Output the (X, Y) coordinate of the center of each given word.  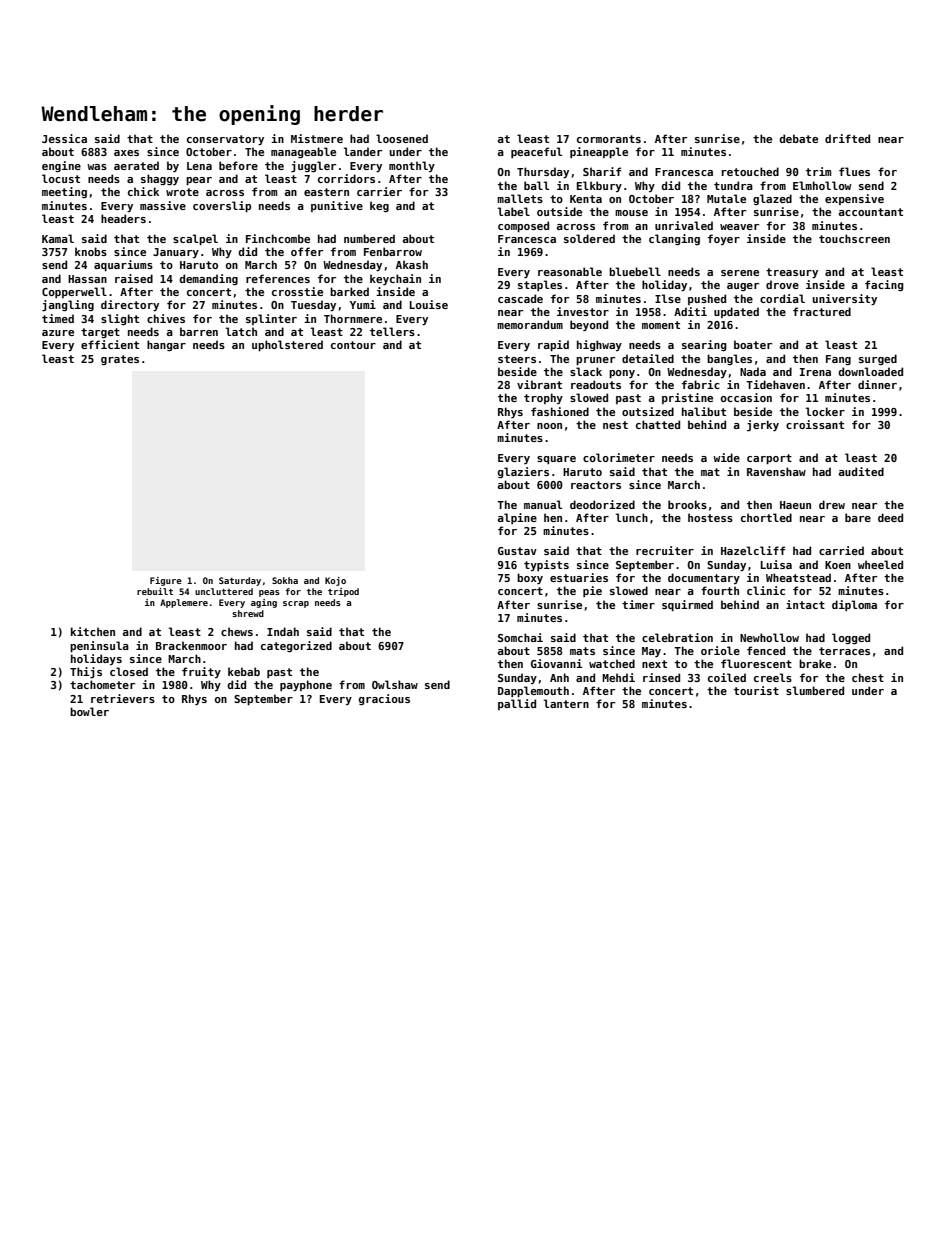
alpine (517, 518)
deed (890, 517)
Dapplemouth (533, 691)
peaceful (536, 152)
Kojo (335, 581)
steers (517, 359)
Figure (166, 581)
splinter (271, 319)
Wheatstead (798, 577)
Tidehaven (775, 384)
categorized (296, 646)
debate (798, 138)
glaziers (523, 472)
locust (61, 178)
